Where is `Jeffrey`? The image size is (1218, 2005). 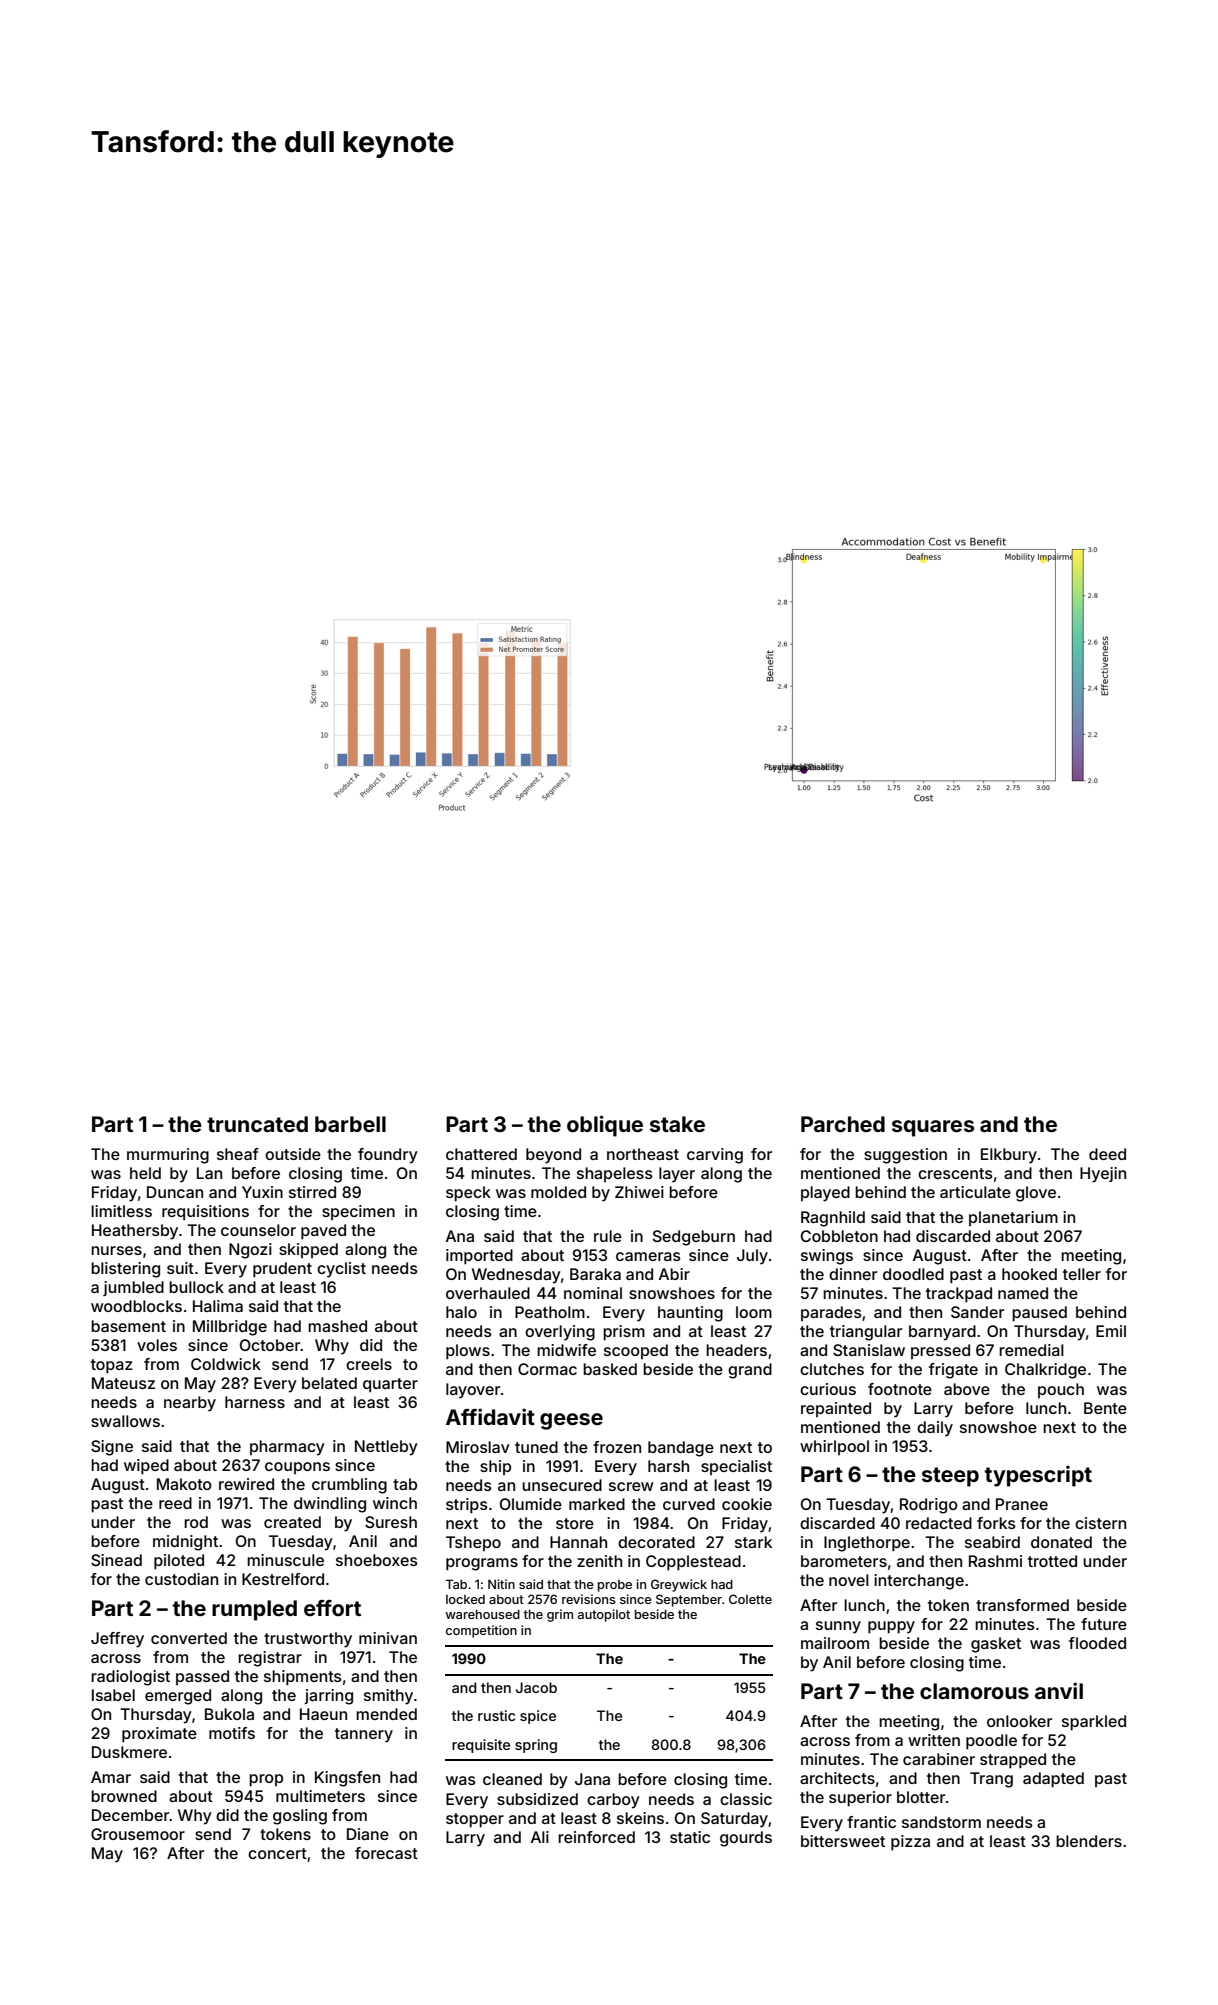
Jeffrey is located at coordinates (117, 1640).
